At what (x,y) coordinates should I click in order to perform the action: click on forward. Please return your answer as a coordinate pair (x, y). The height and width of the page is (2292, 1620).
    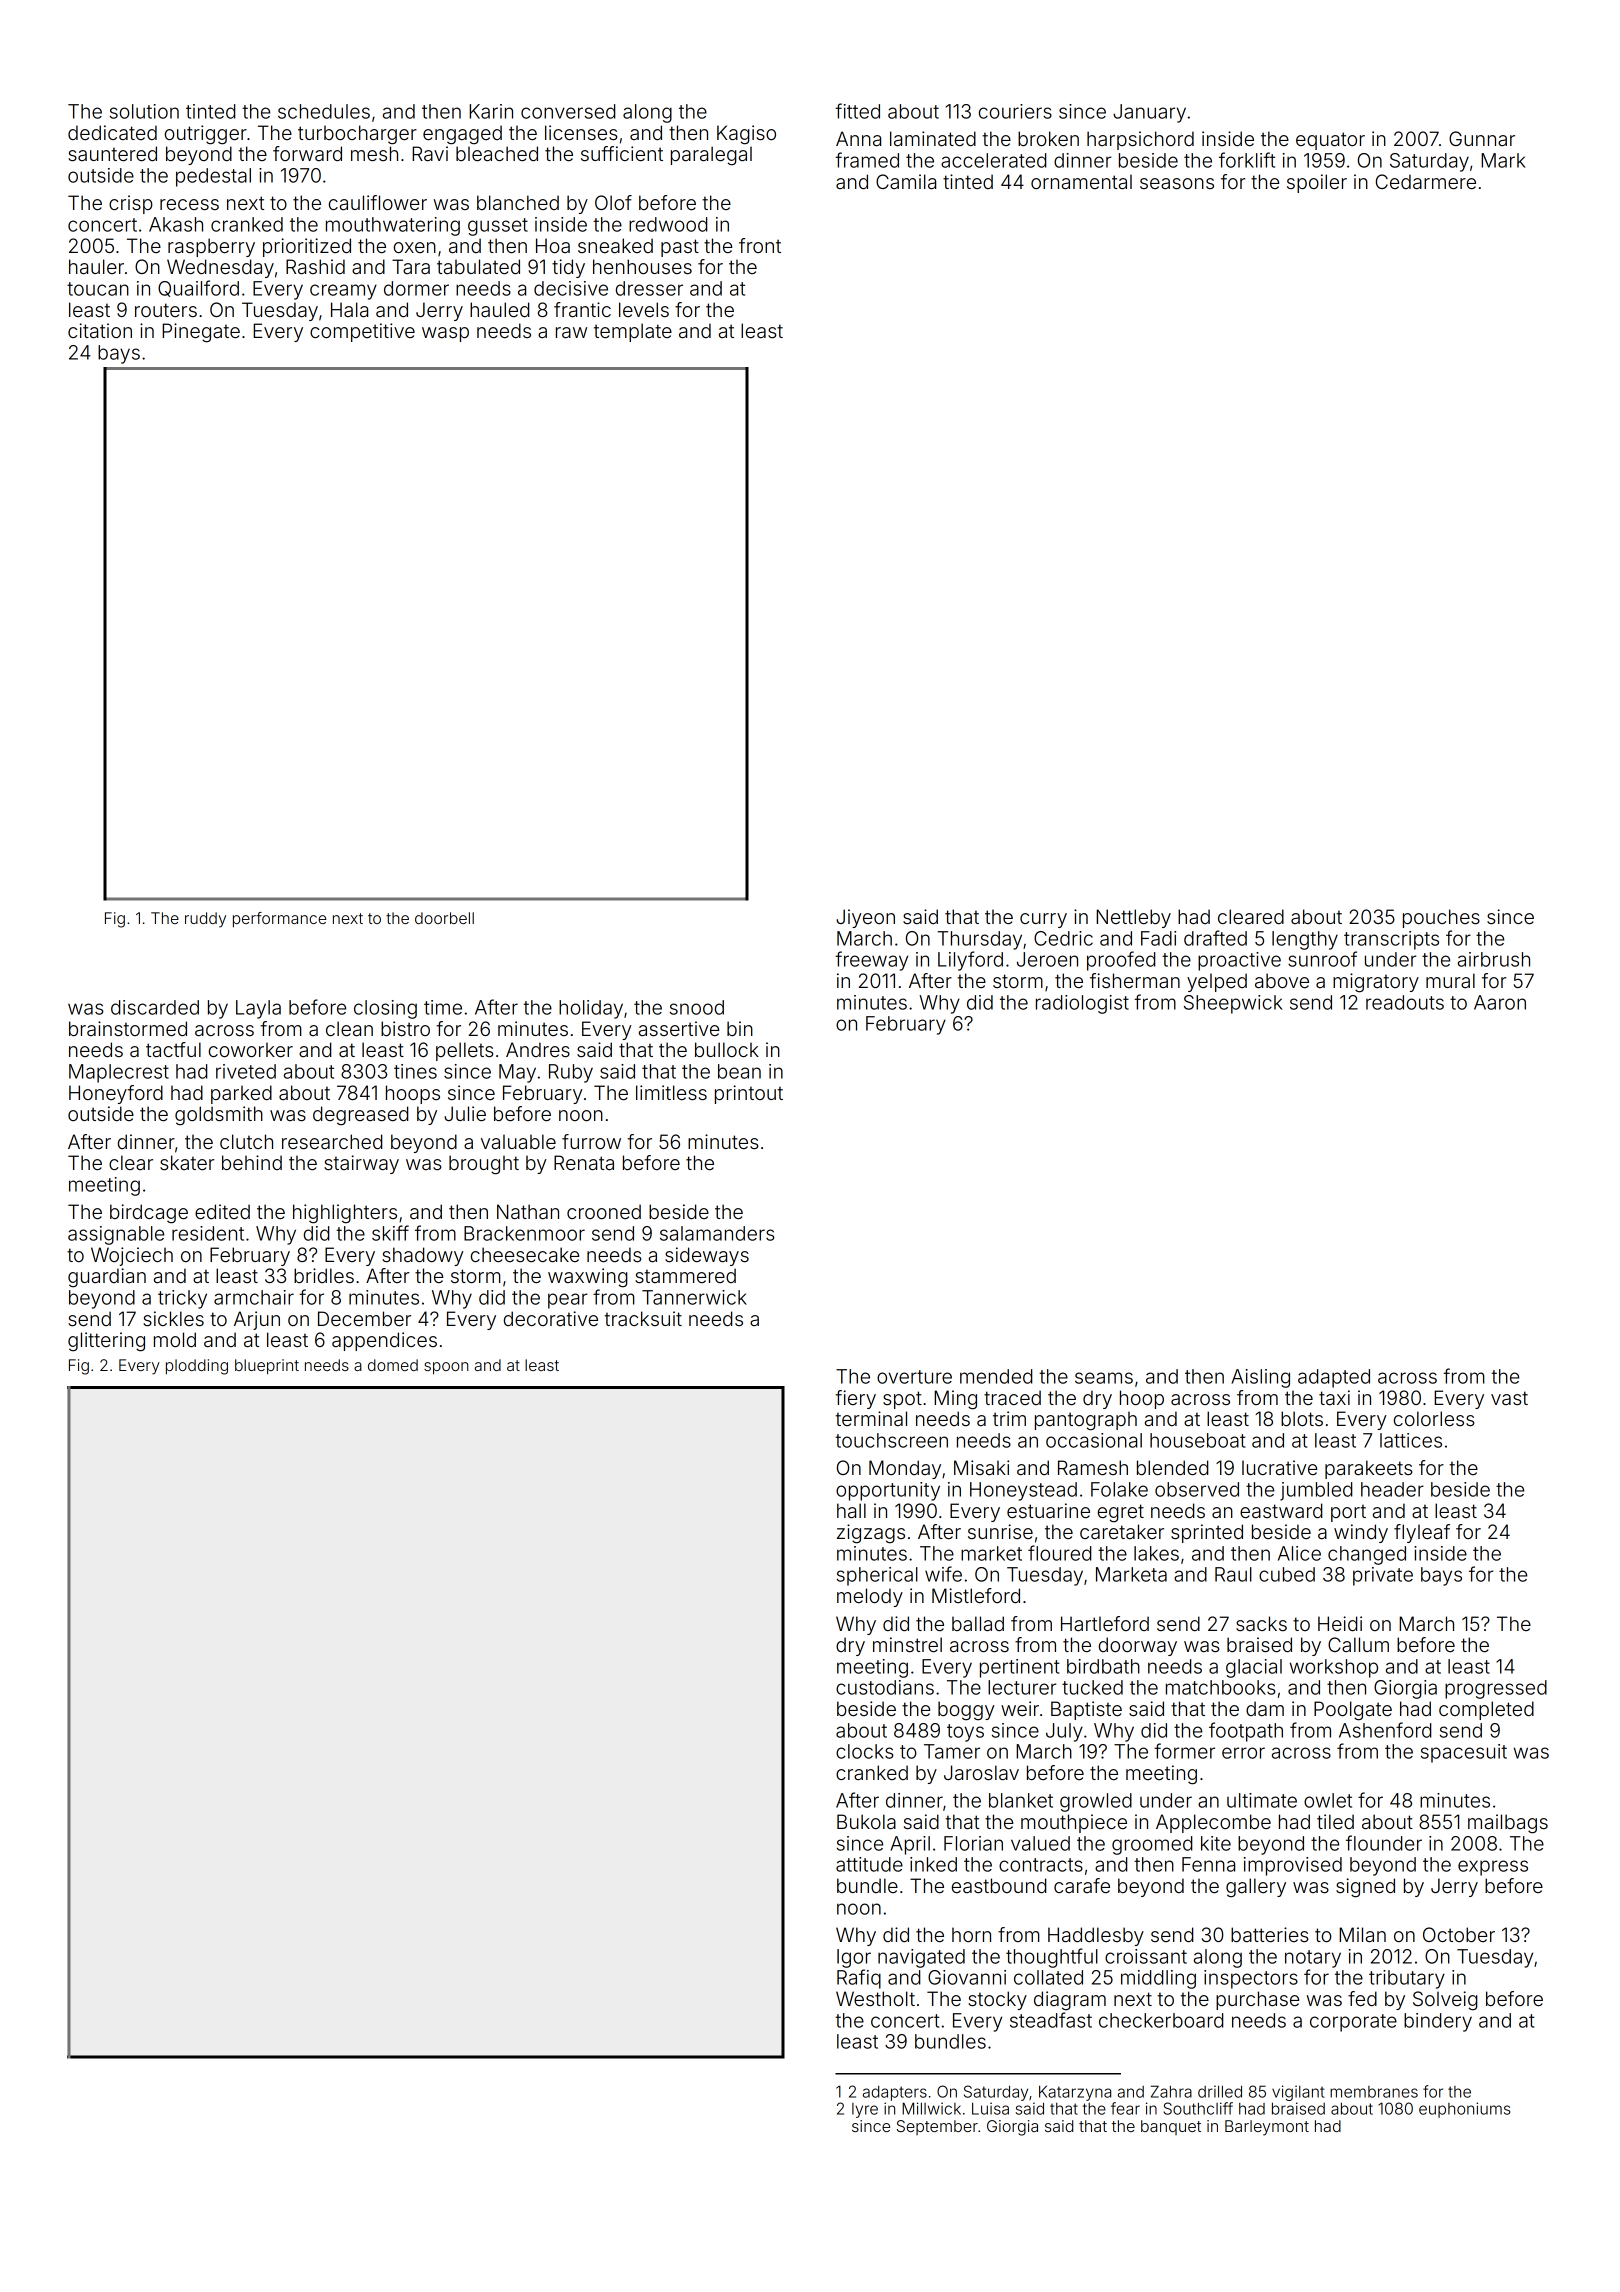
    Looking at the image, I should click on (307, 153).
